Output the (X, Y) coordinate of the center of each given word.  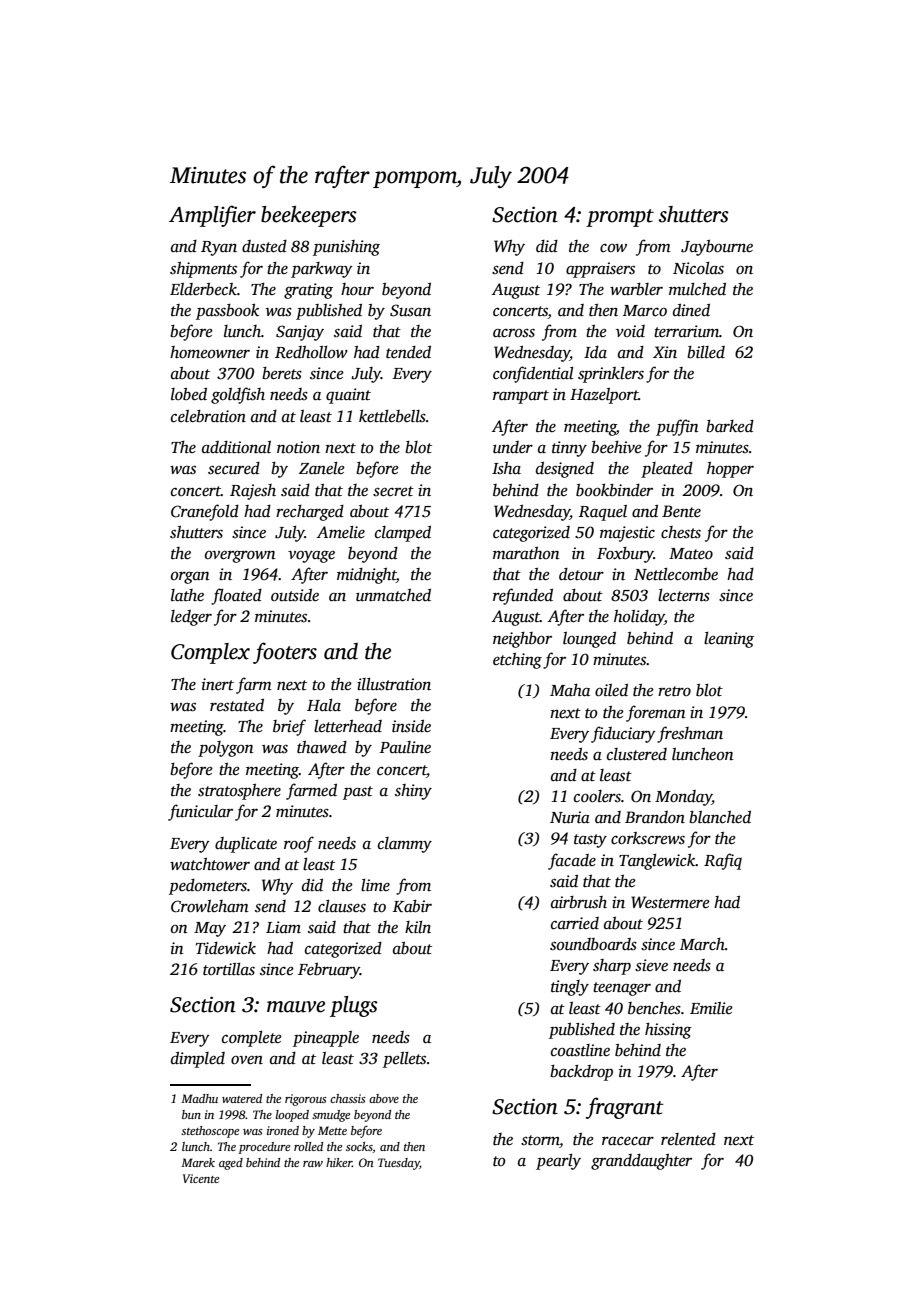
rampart (521, 397)
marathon (526, 553)
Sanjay (300, 333)
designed (565, 470)
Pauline (405, 747)
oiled (611, 690)
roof (299, 844)
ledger (191, 618)
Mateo (691, 553)
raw (313, 1164)
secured (234, 468)
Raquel (603, 513)
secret (393, 491)
